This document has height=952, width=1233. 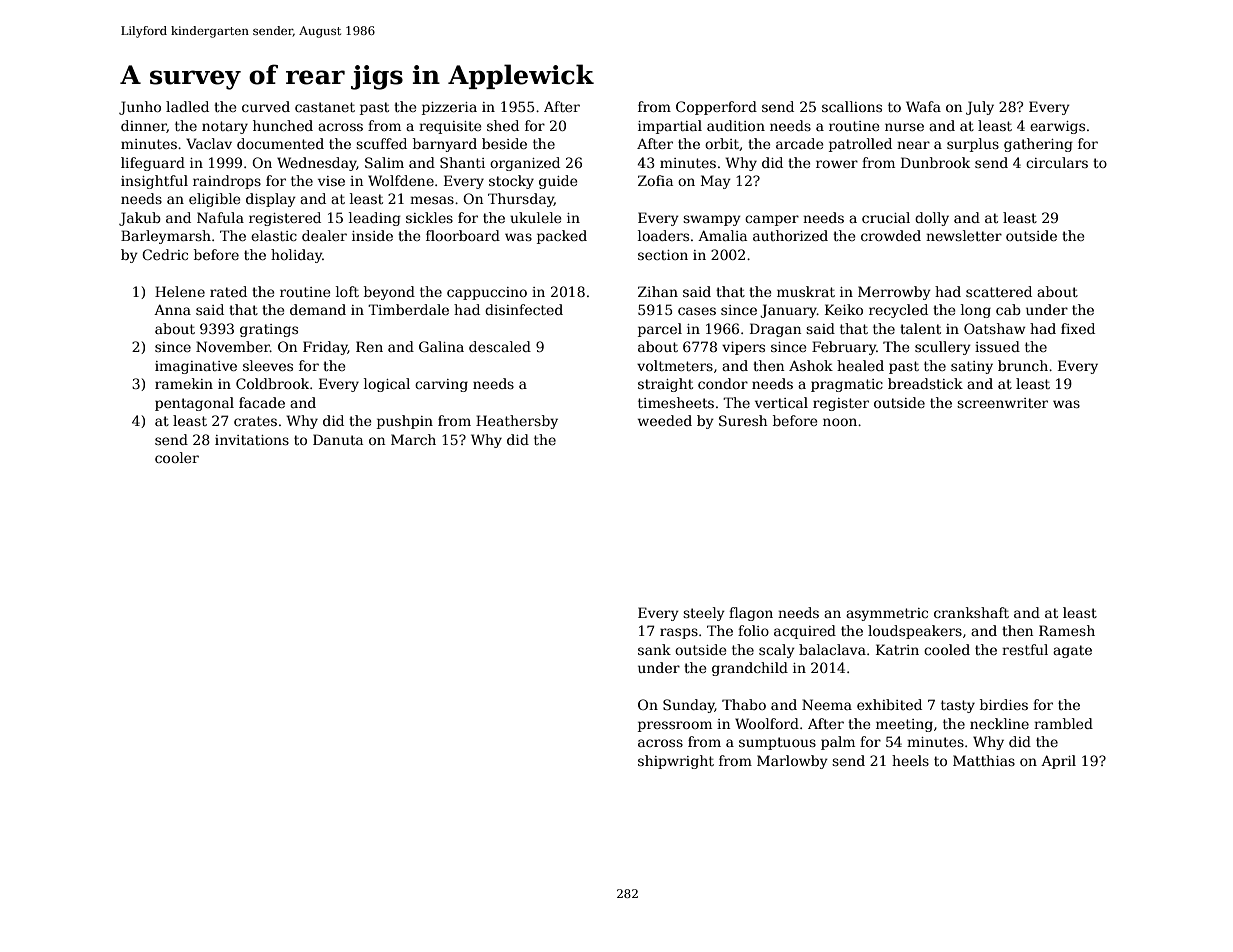 I want to click on circulars, so click(x=1057, y=162).
